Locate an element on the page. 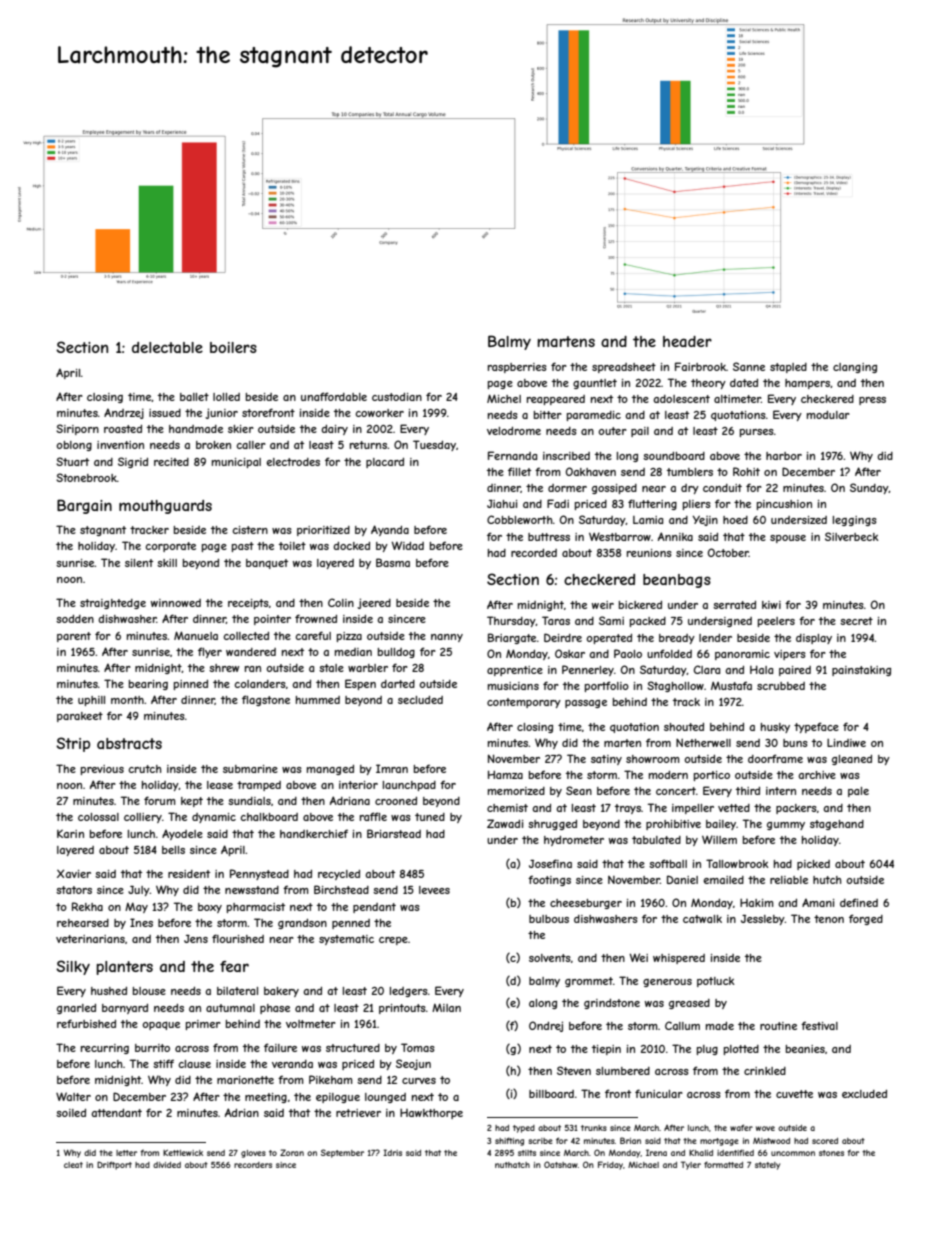  secret is located at coordinates (856, 621).
